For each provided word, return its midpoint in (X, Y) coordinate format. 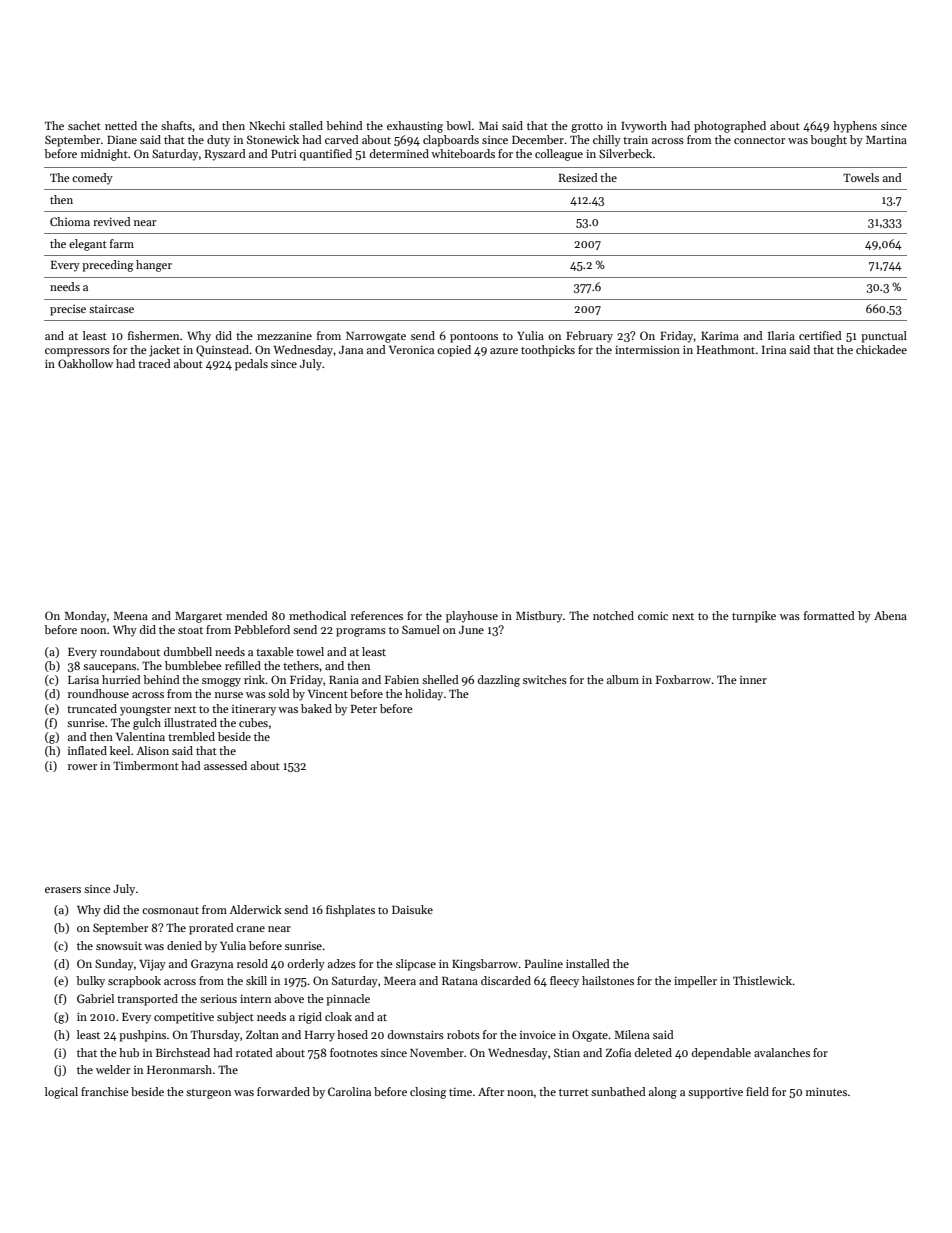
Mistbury (539, 617)
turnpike (754, 617)
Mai (488, 126)
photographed (730, 127)
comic (653, 615)
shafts (176, 125)
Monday (85, 617)
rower (82, 767)
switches (545, 679)
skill (256, 980)
